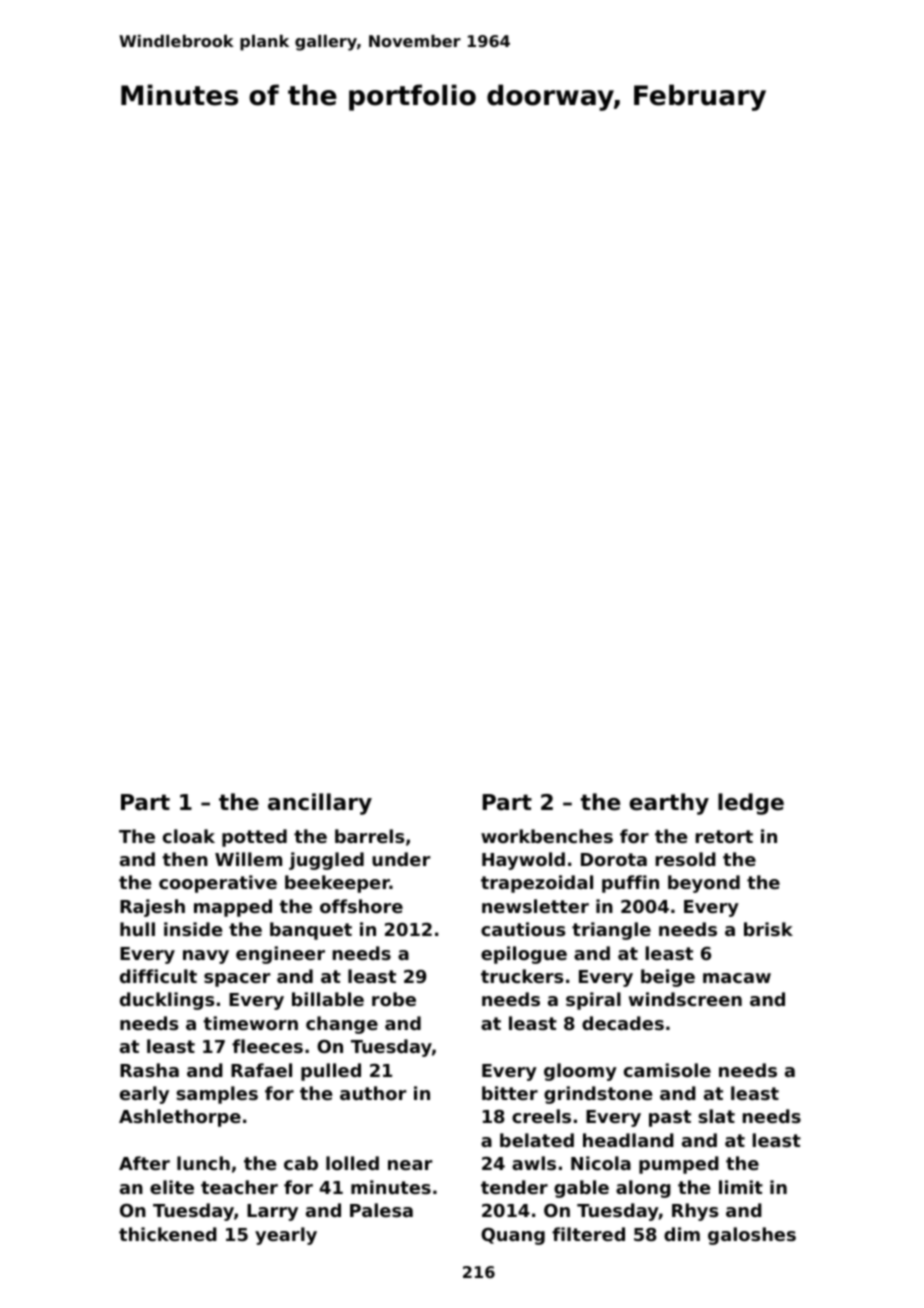 The height and width of the document is (1308, 924). Describe the element at coordinates (152, 908) in the document. I see `Rajesh` at that location.
